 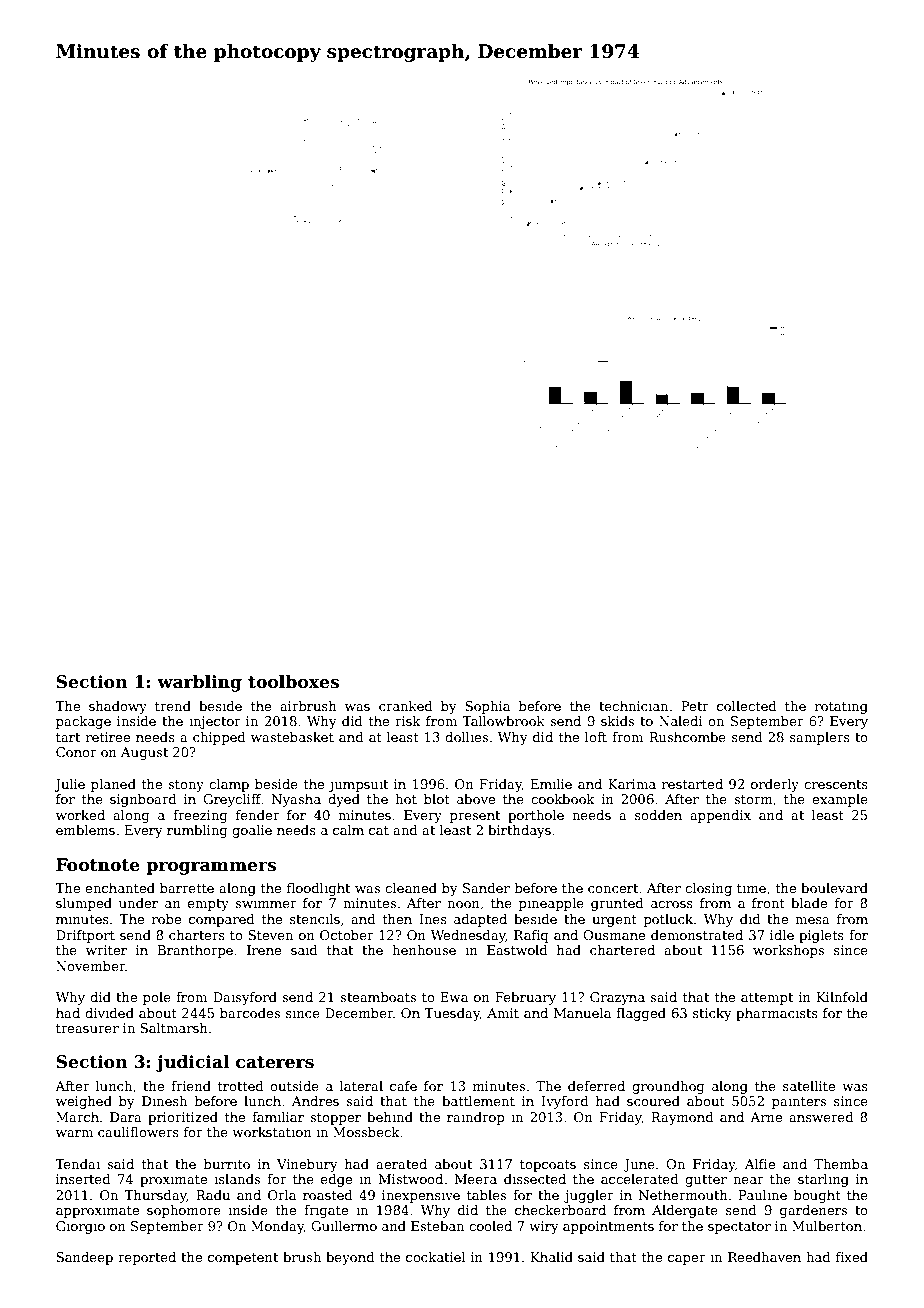 I want to click on demonstrated, so click(x=697, y=935).
